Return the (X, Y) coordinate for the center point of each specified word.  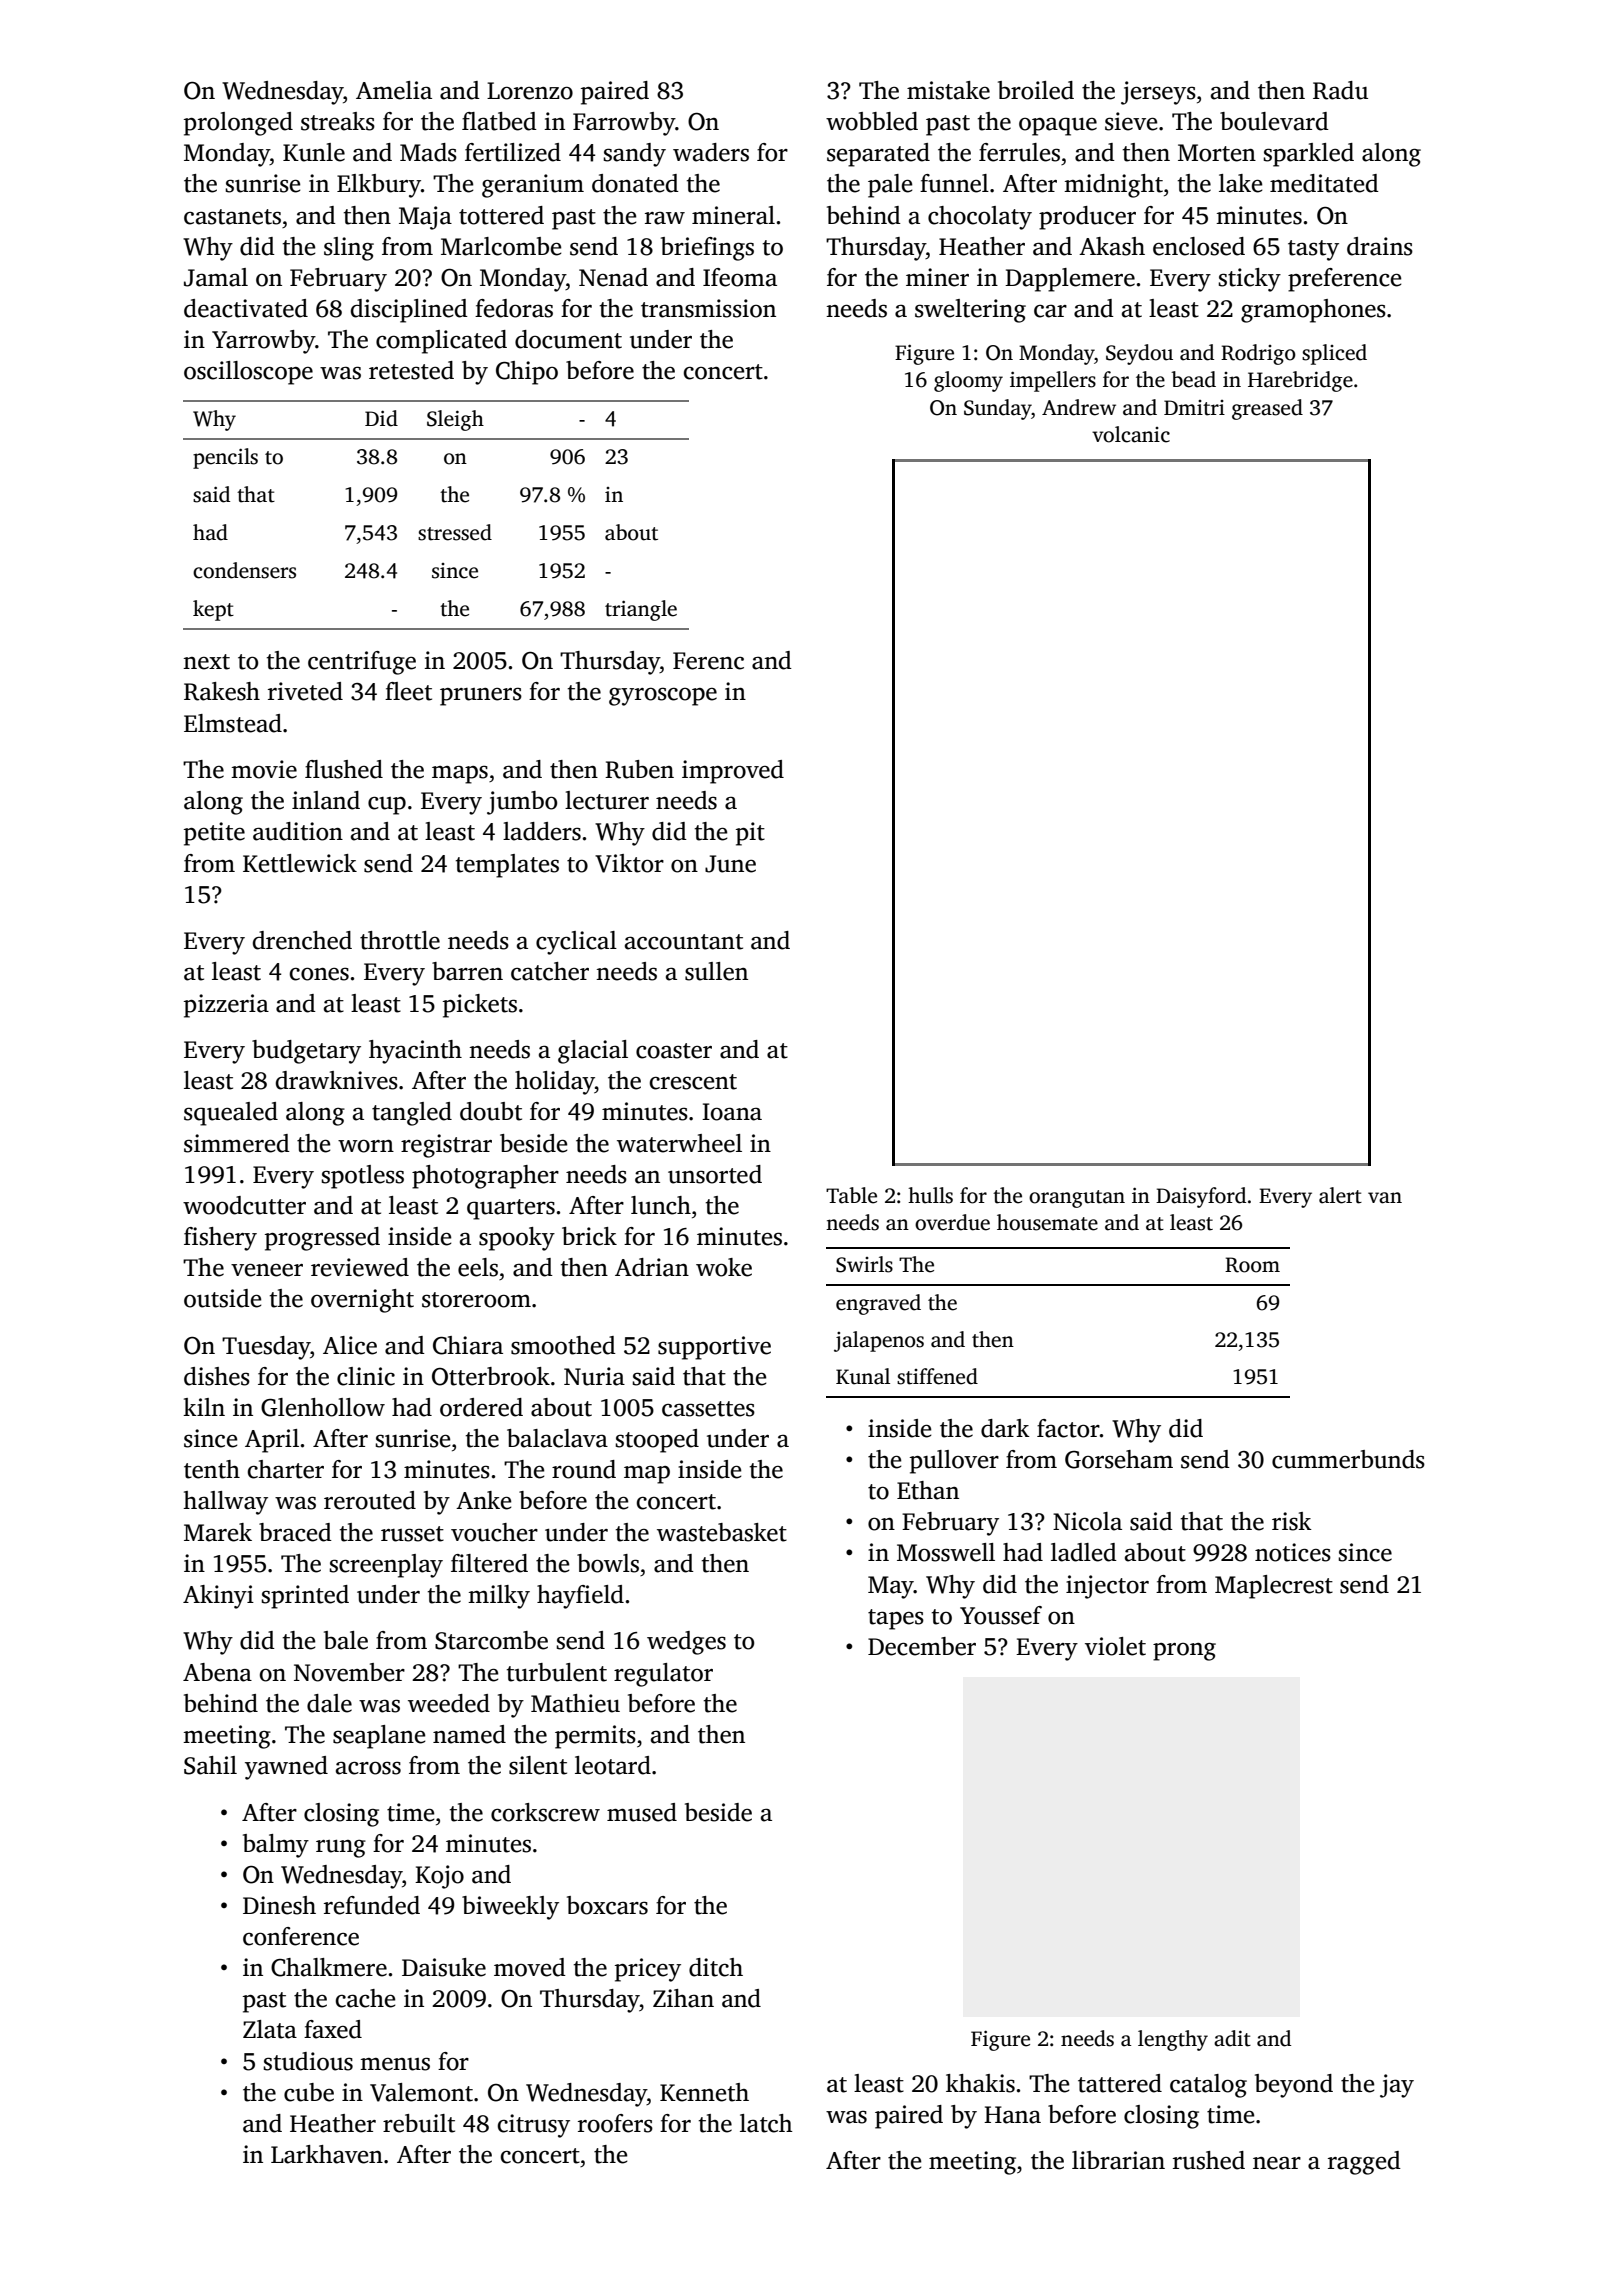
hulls (930, 1195)
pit (750, 834)
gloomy (968, 381)
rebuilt (419, 2123)
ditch (716, 1967)
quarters (511, 1209)
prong (1184, 1652)
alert (1340, 1195)
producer (1087, 218)
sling (349, 249)
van (1385, 1198)
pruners (481, 696)
